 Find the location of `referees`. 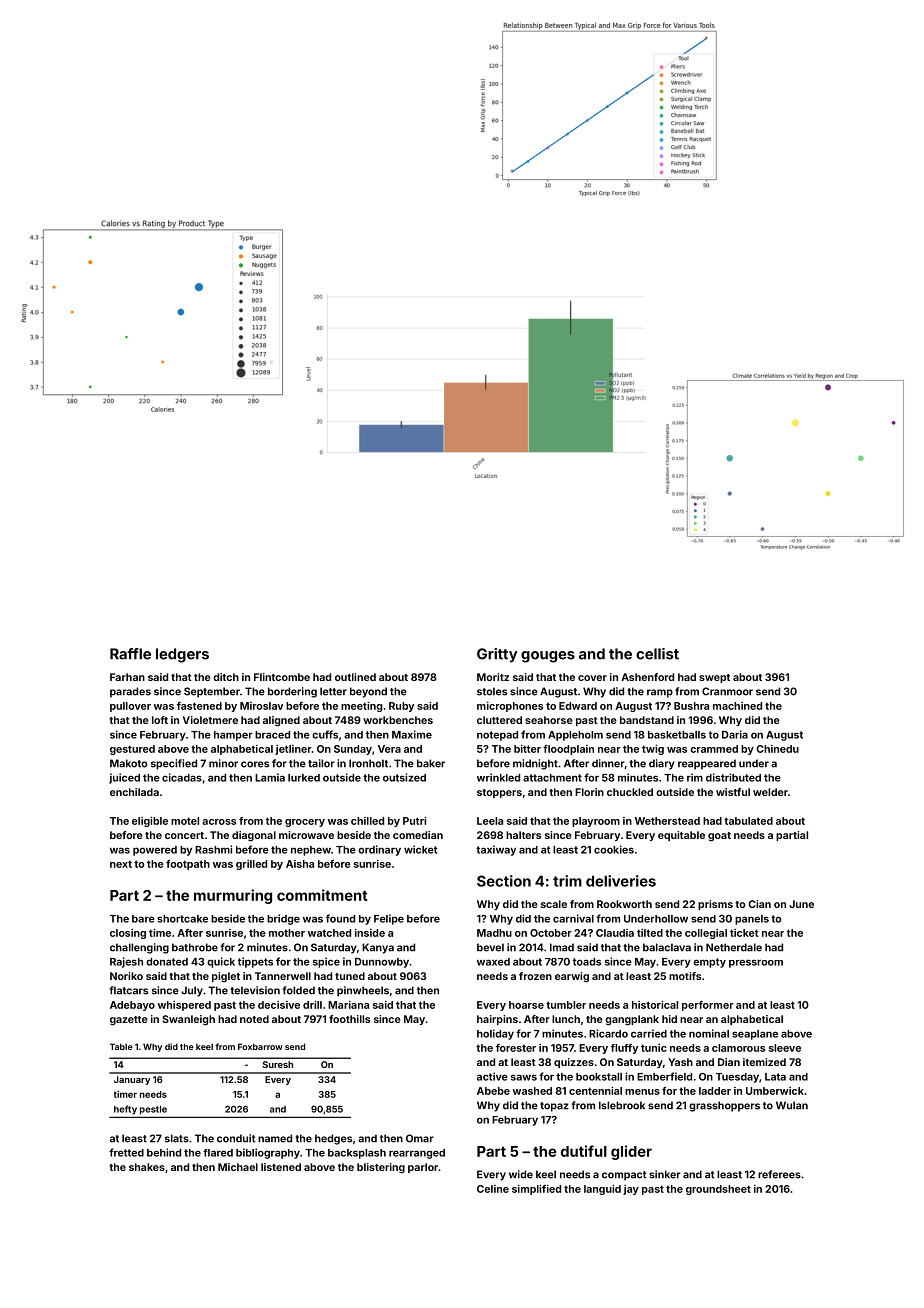

referees is located at coordinates (779, 1174).
